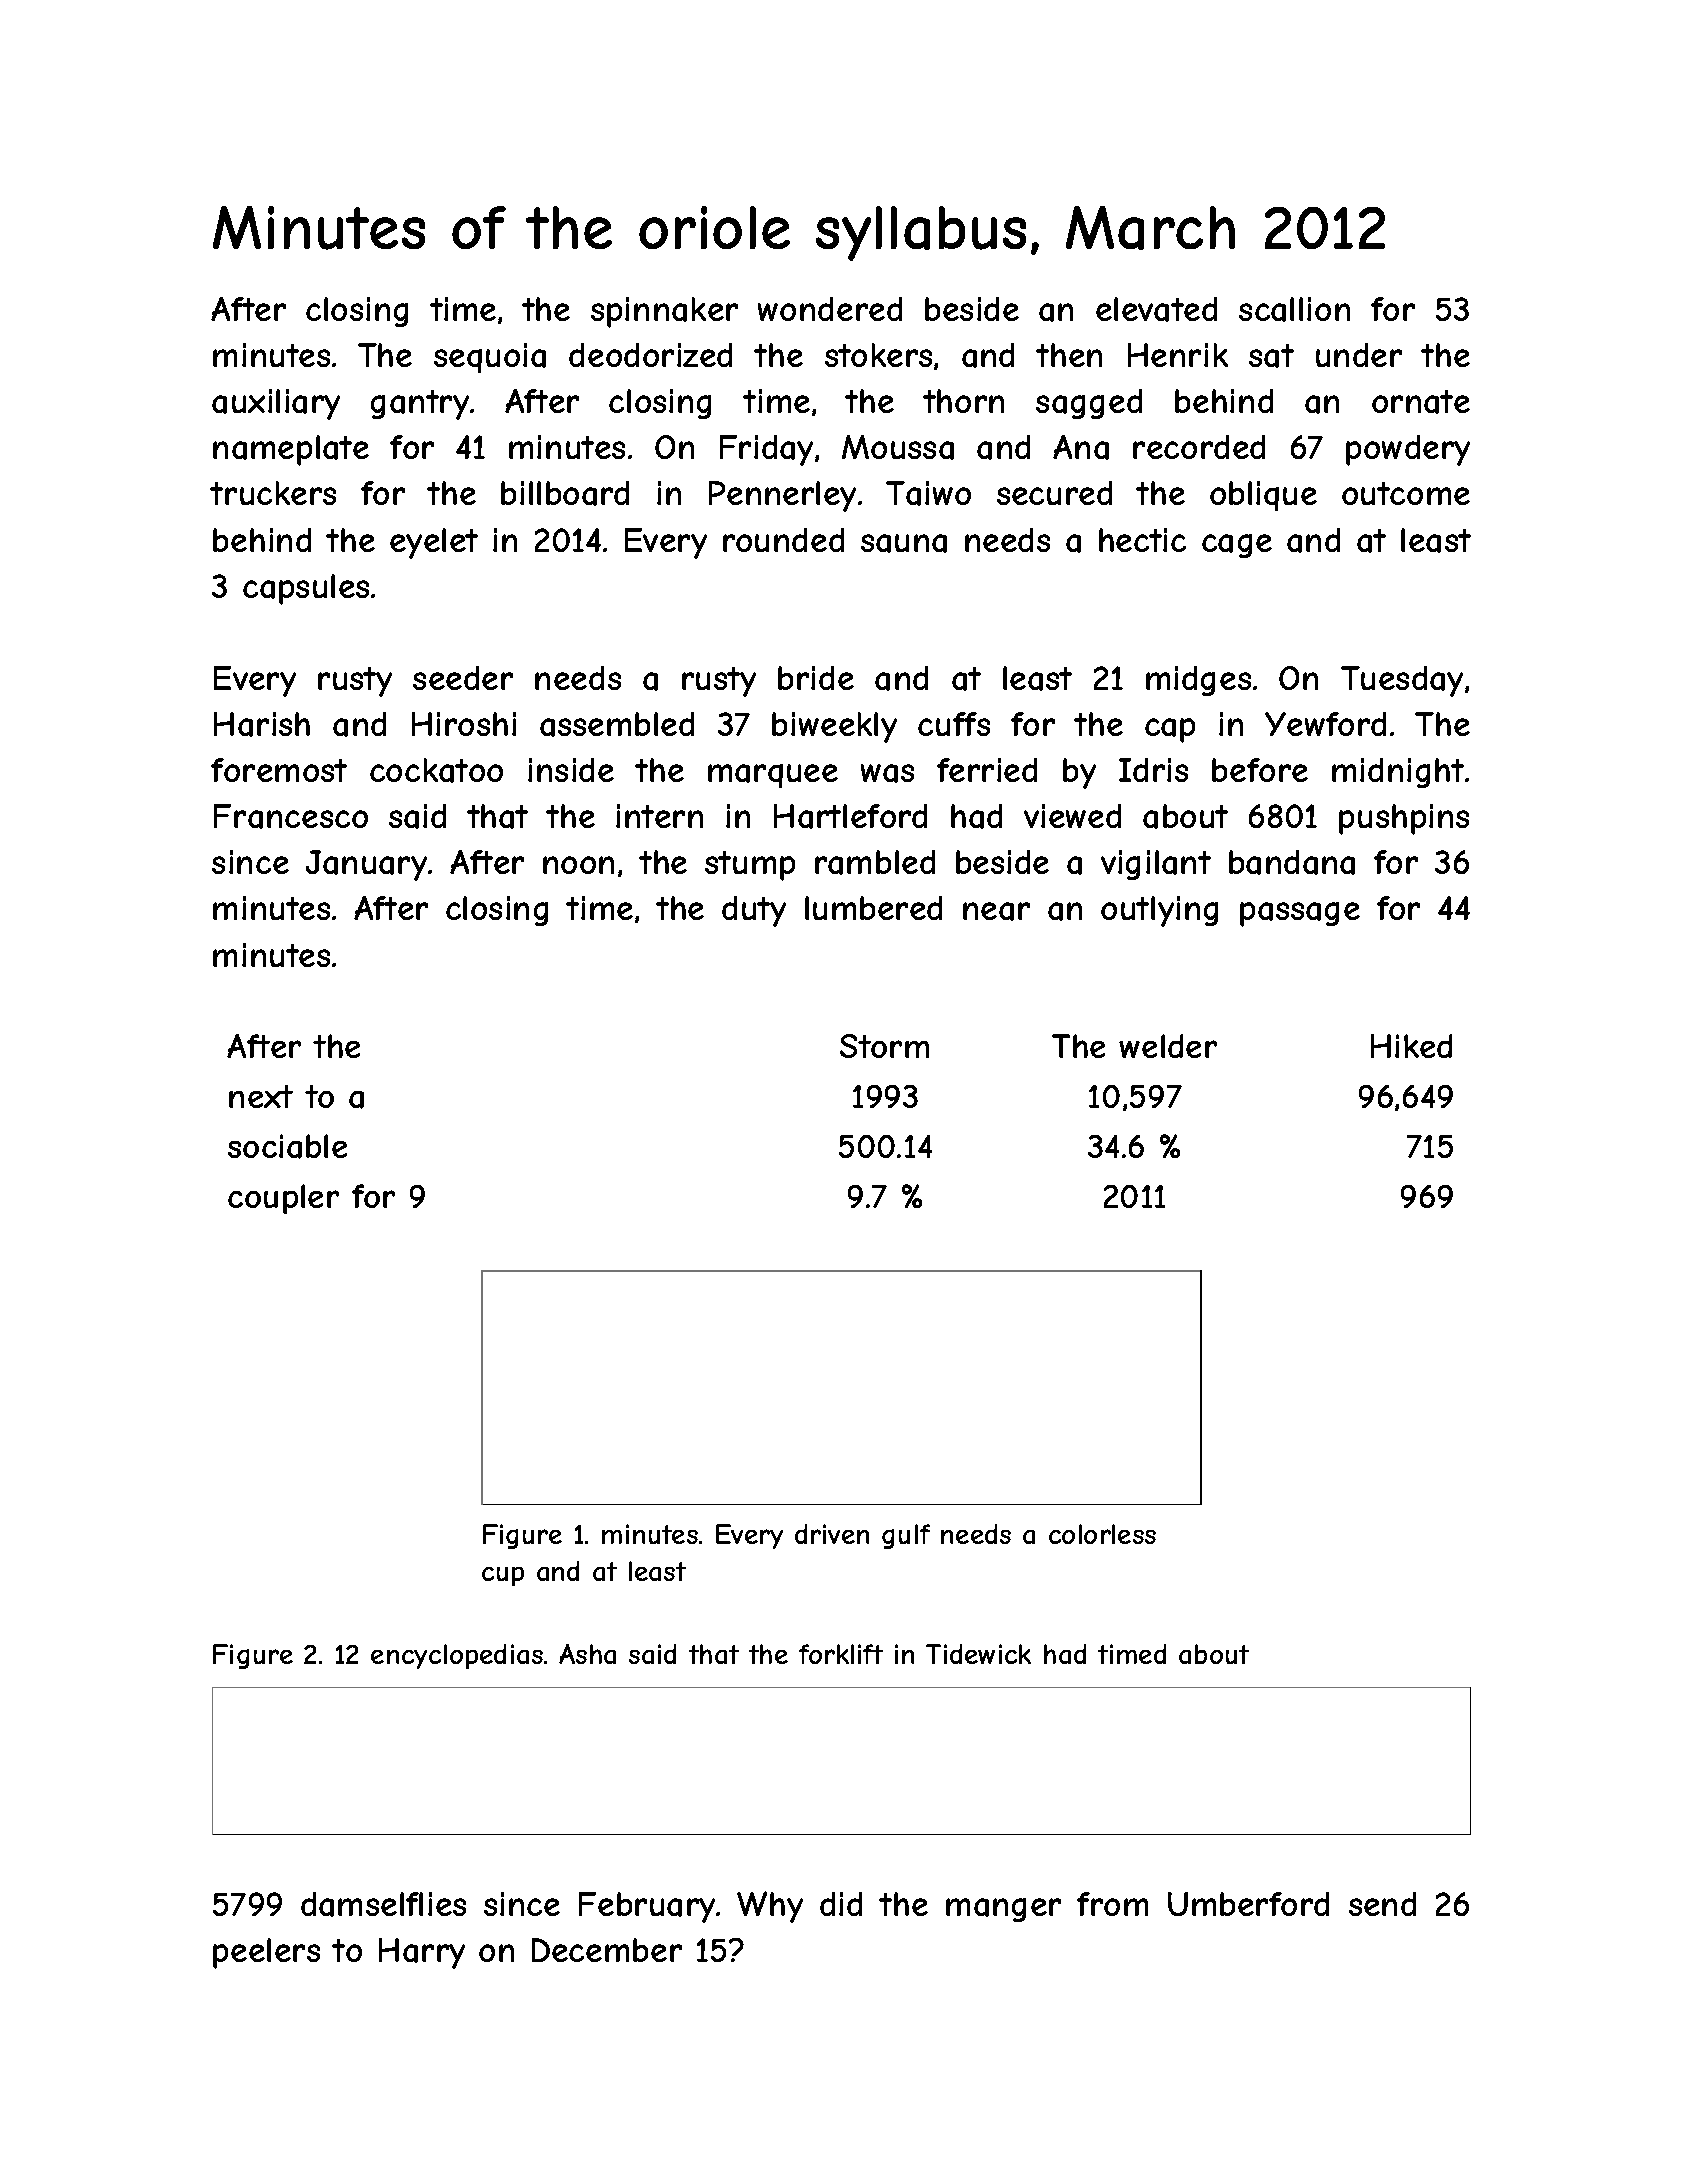 The image size is (1683, 2178). I want to click on ornate, so click(1421, 402).
